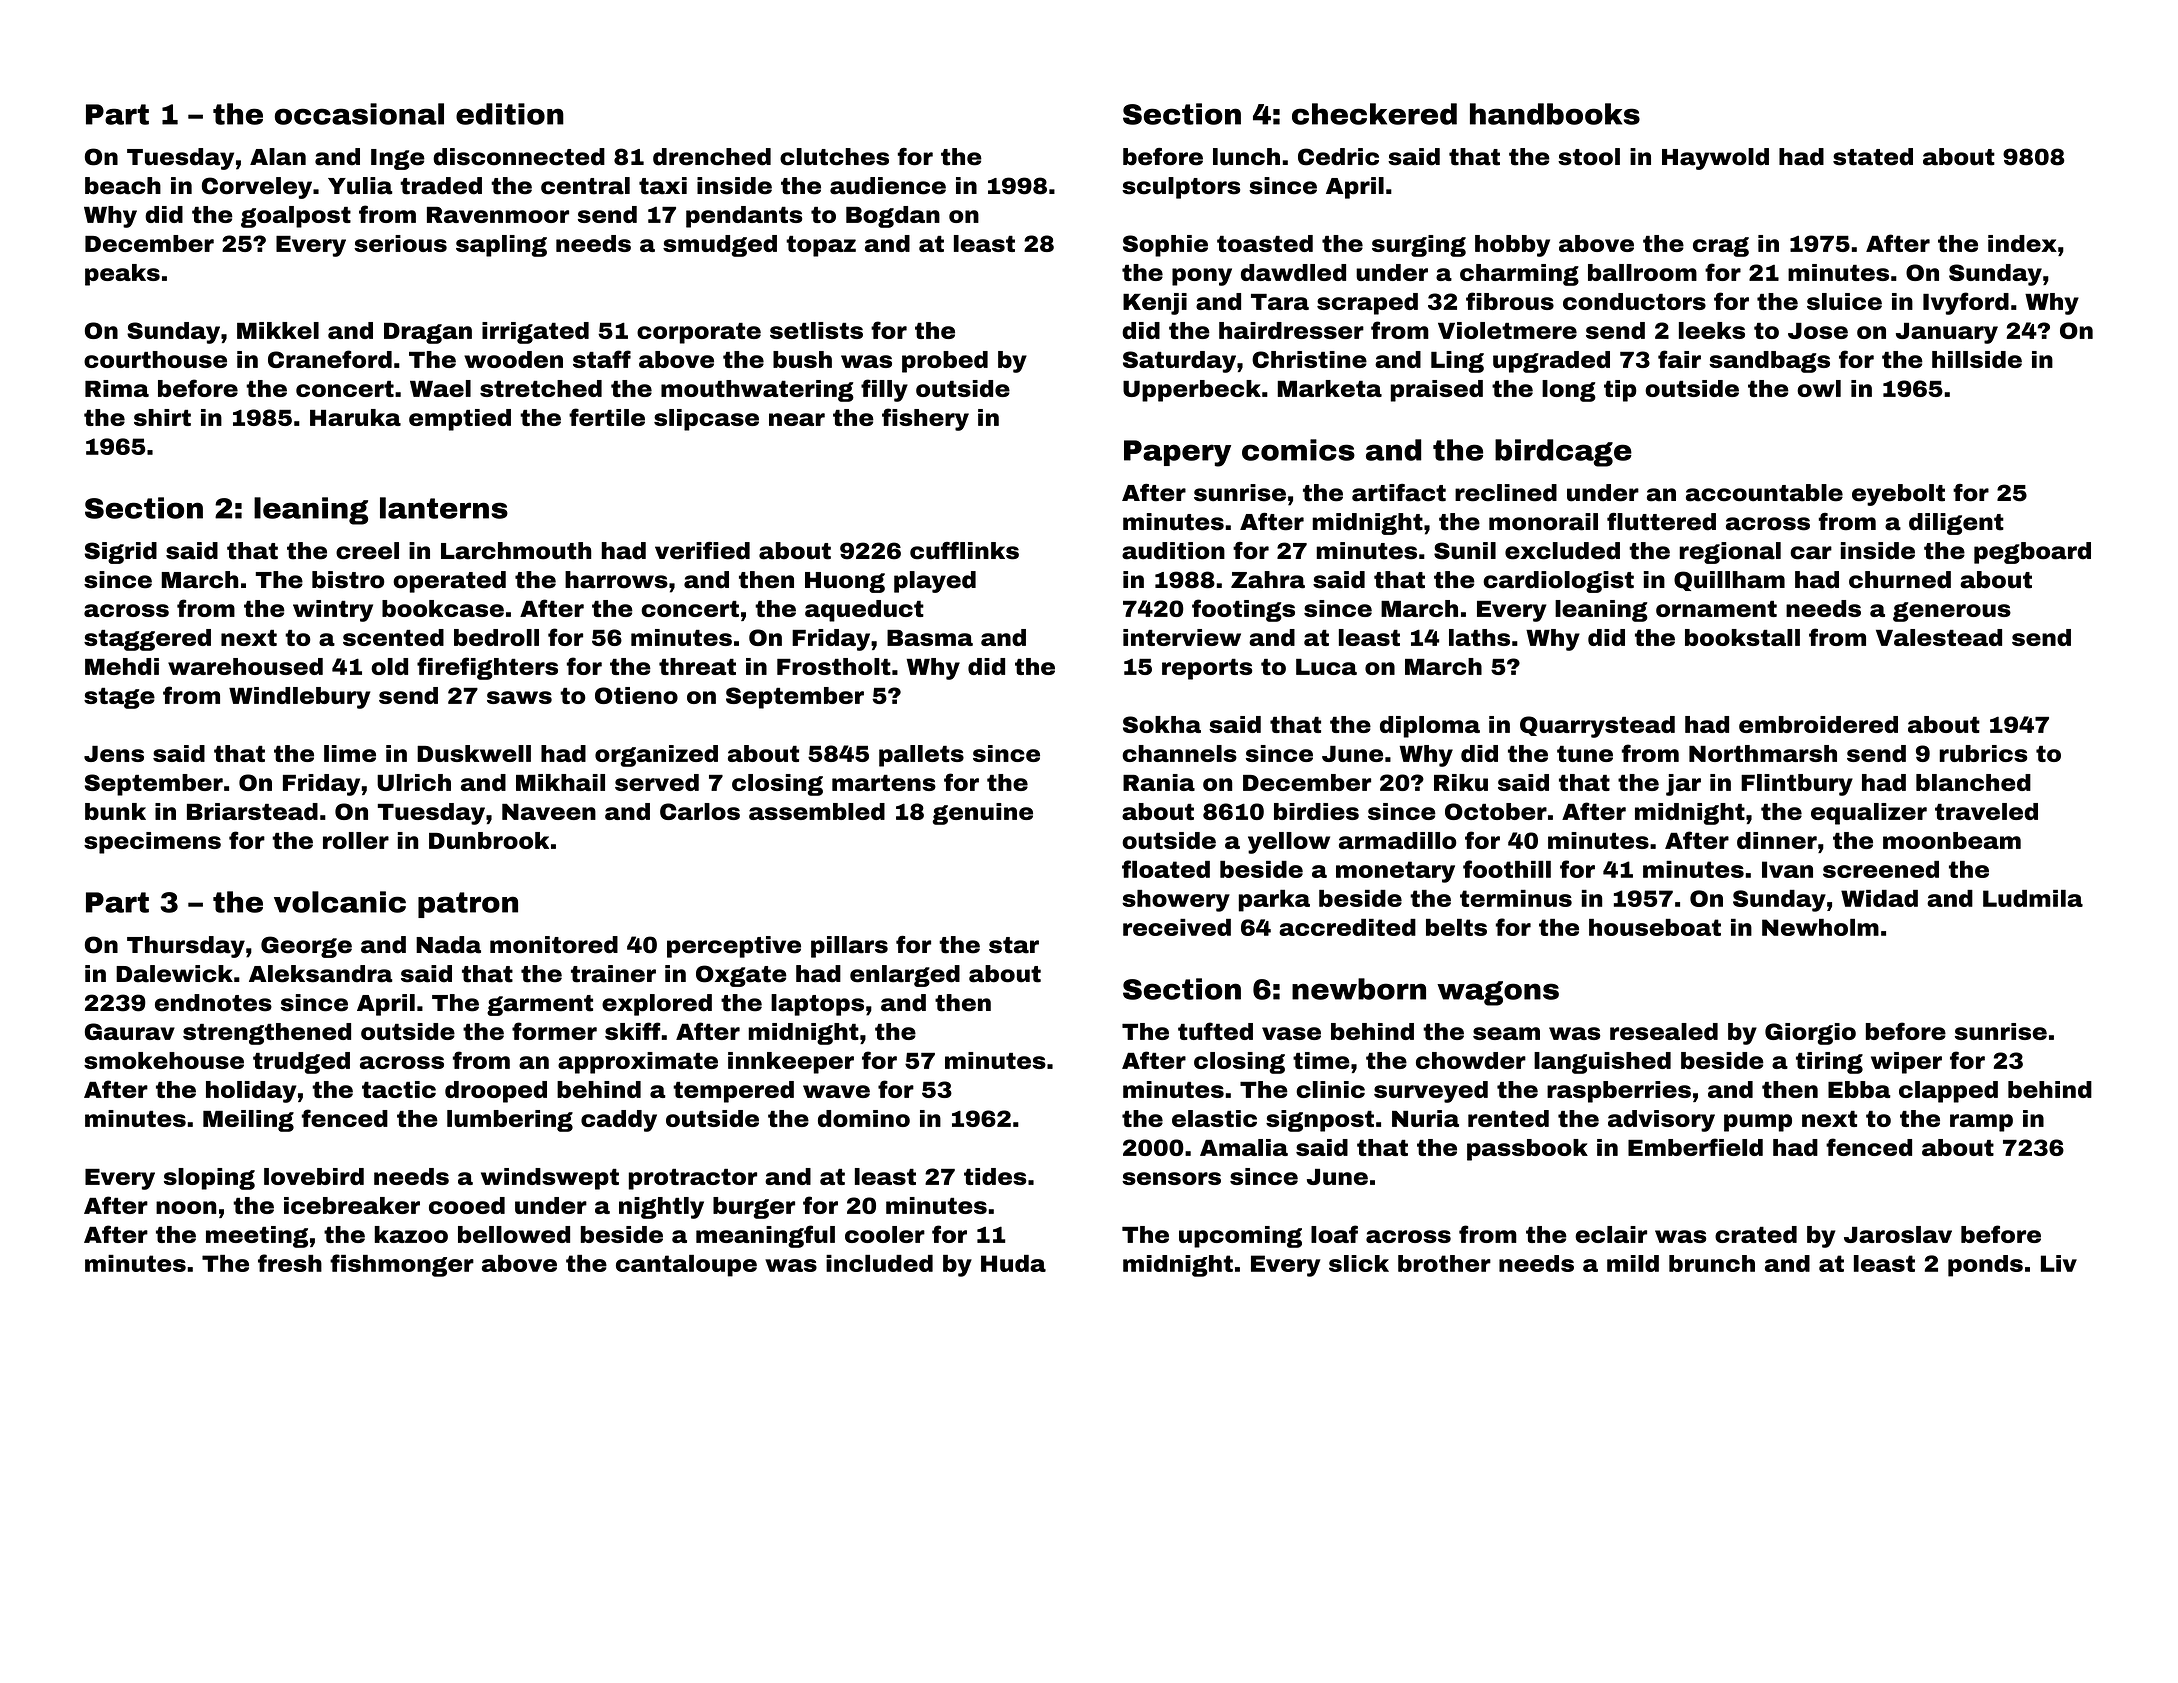 The image size is (2178, 1683). What do you see at coordinates (1898, 495) in the image?
I see `eyebolt` at bounding box center [1898, 495].
